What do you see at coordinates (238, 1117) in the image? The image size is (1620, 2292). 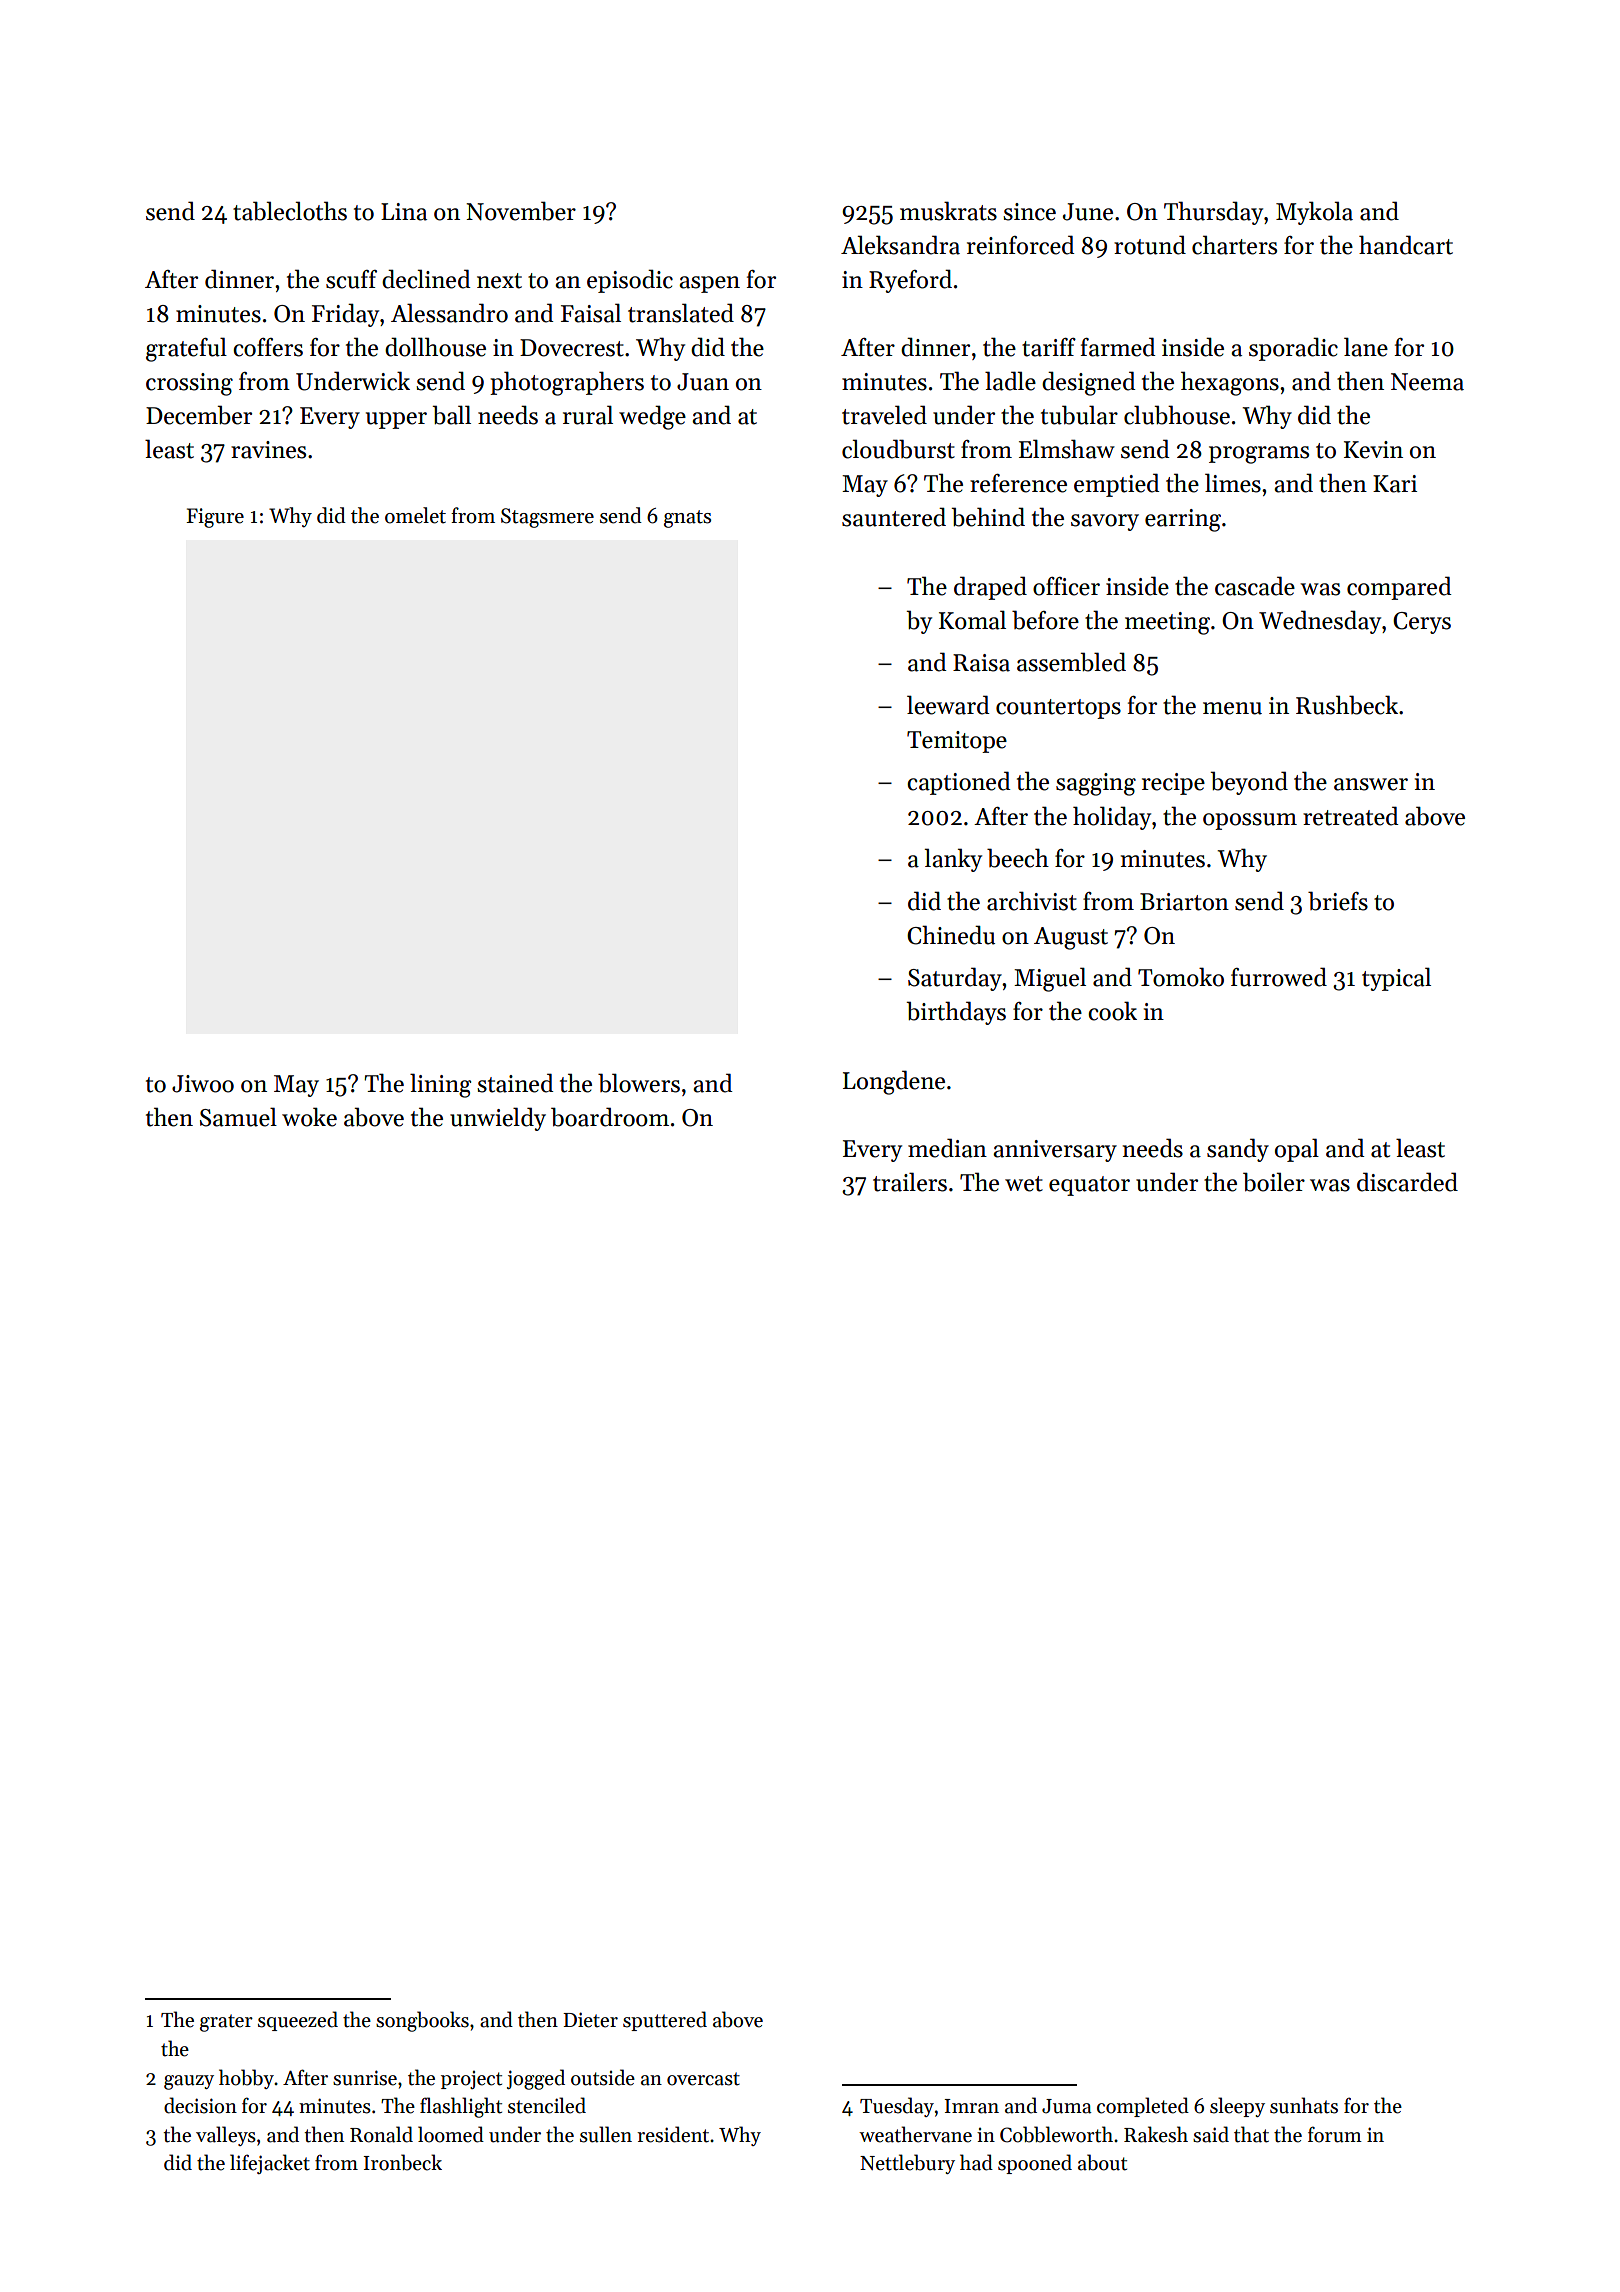 I see `Samuel` at bounding box center [238, 1117].
